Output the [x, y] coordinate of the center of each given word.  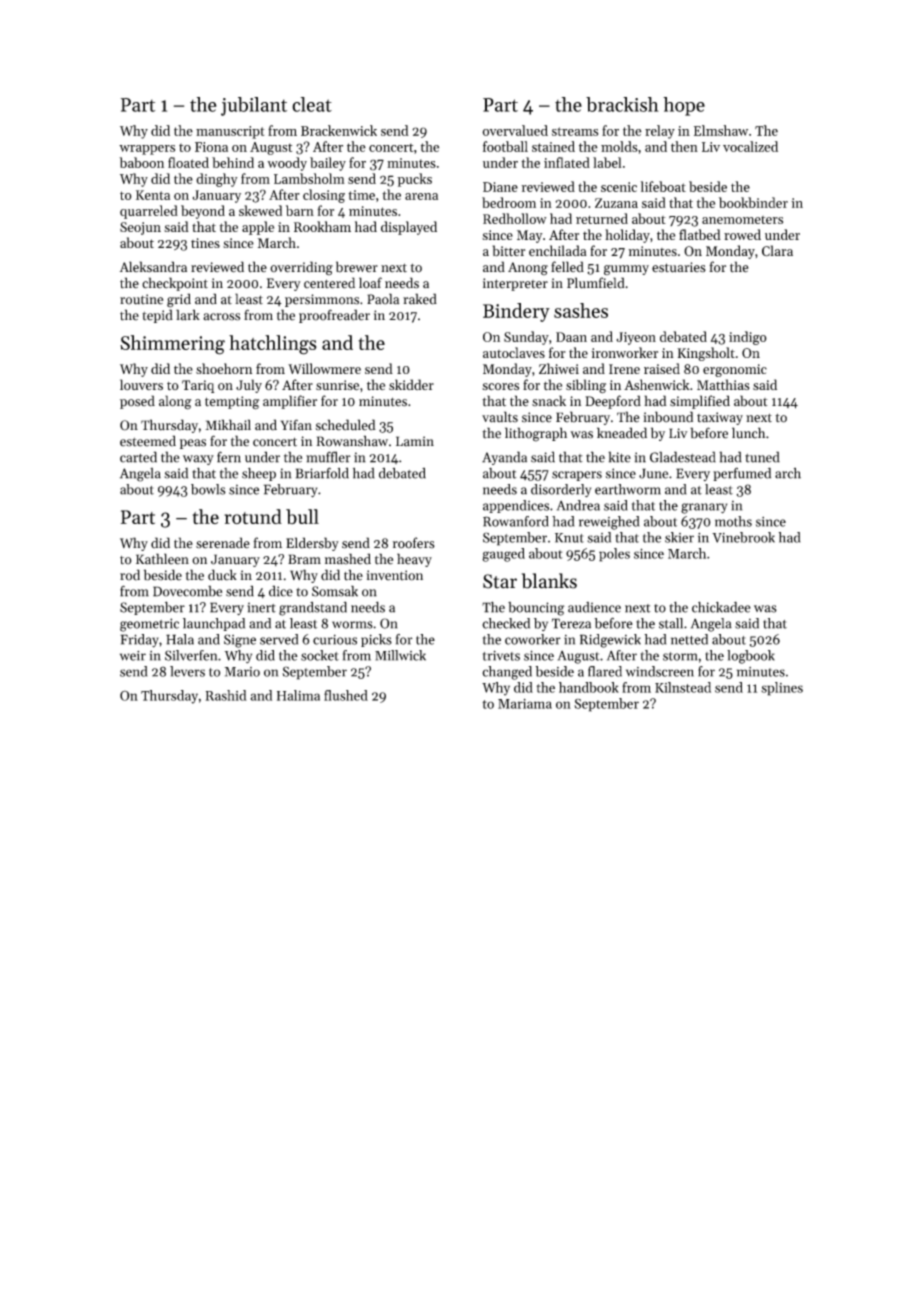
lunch [748, 433]
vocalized [750, 146]
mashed [348, 559]
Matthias [723, 384]
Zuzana [616, 203]
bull [302, 516]
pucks [414, 180]
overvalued [515, 130]
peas [193, 444]
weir [133, 656]
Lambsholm [309, 178]
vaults [500, 417]
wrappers [147, 150]
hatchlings [273, 345]
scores [500, 387]
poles [614, 555]
